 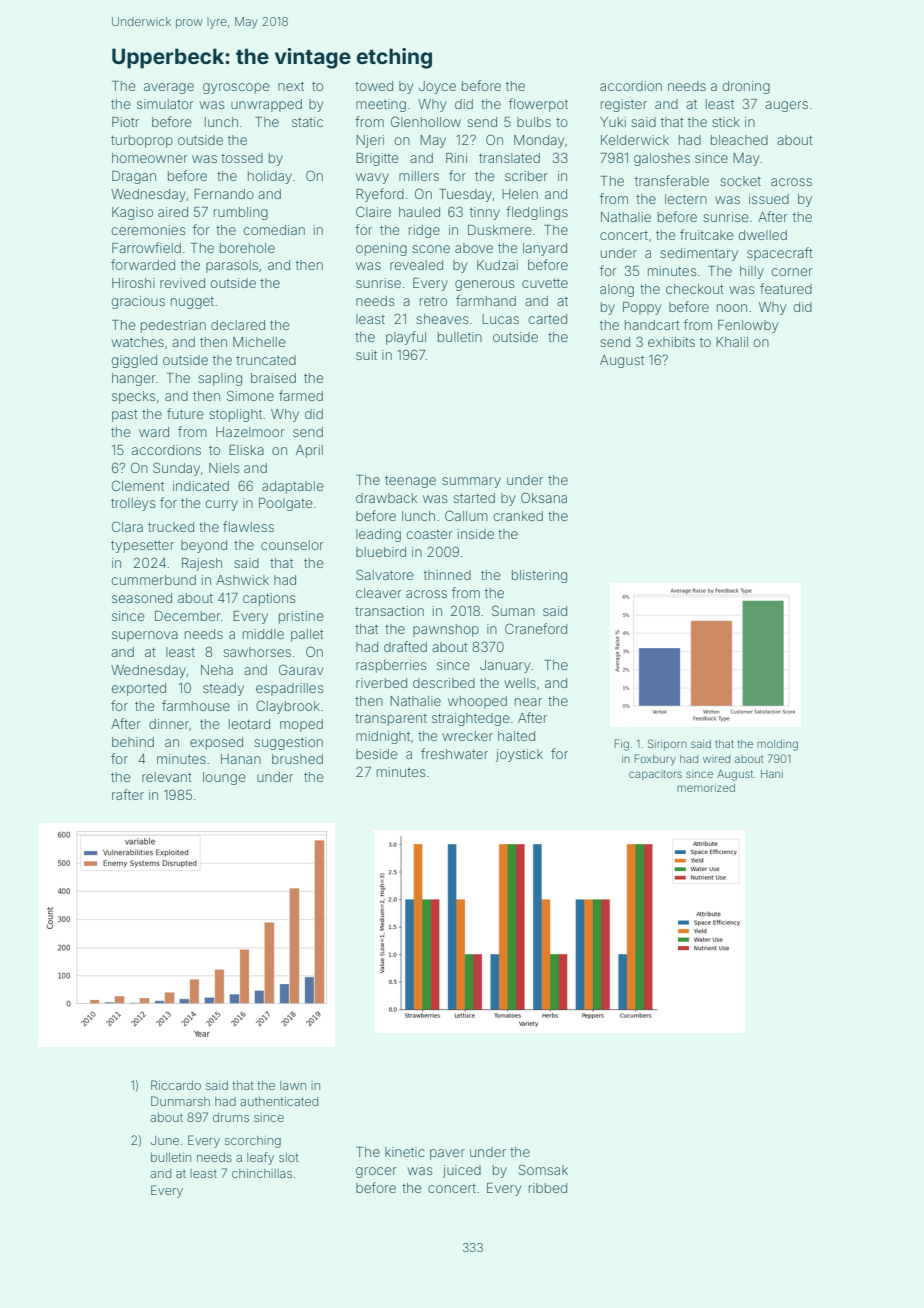 What do you see at coordinates (242, 158) in the screenshot?
I see `tossed` at bounding box center [242, 158].
